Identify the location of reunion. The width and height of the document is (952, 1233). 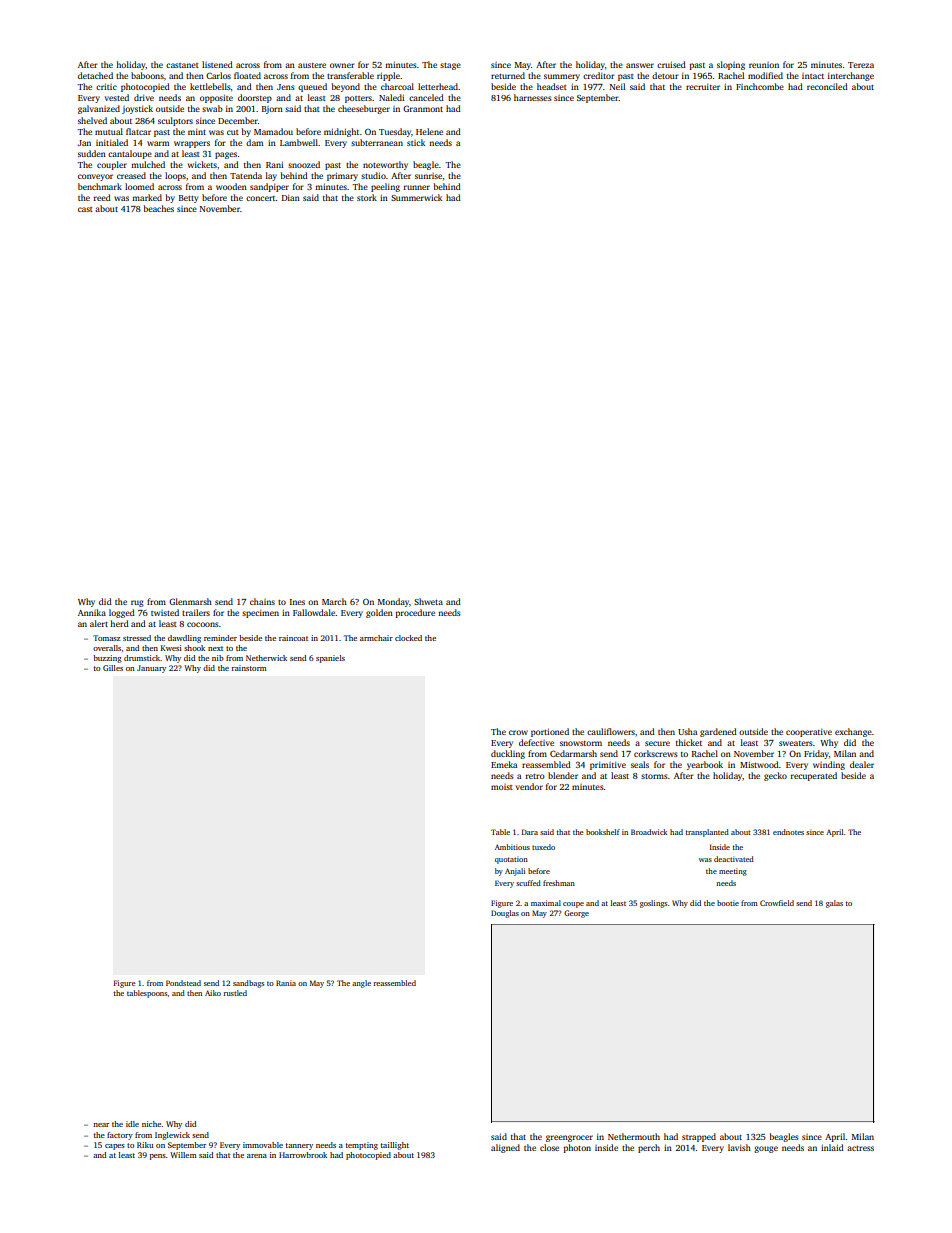
(764, 65).
